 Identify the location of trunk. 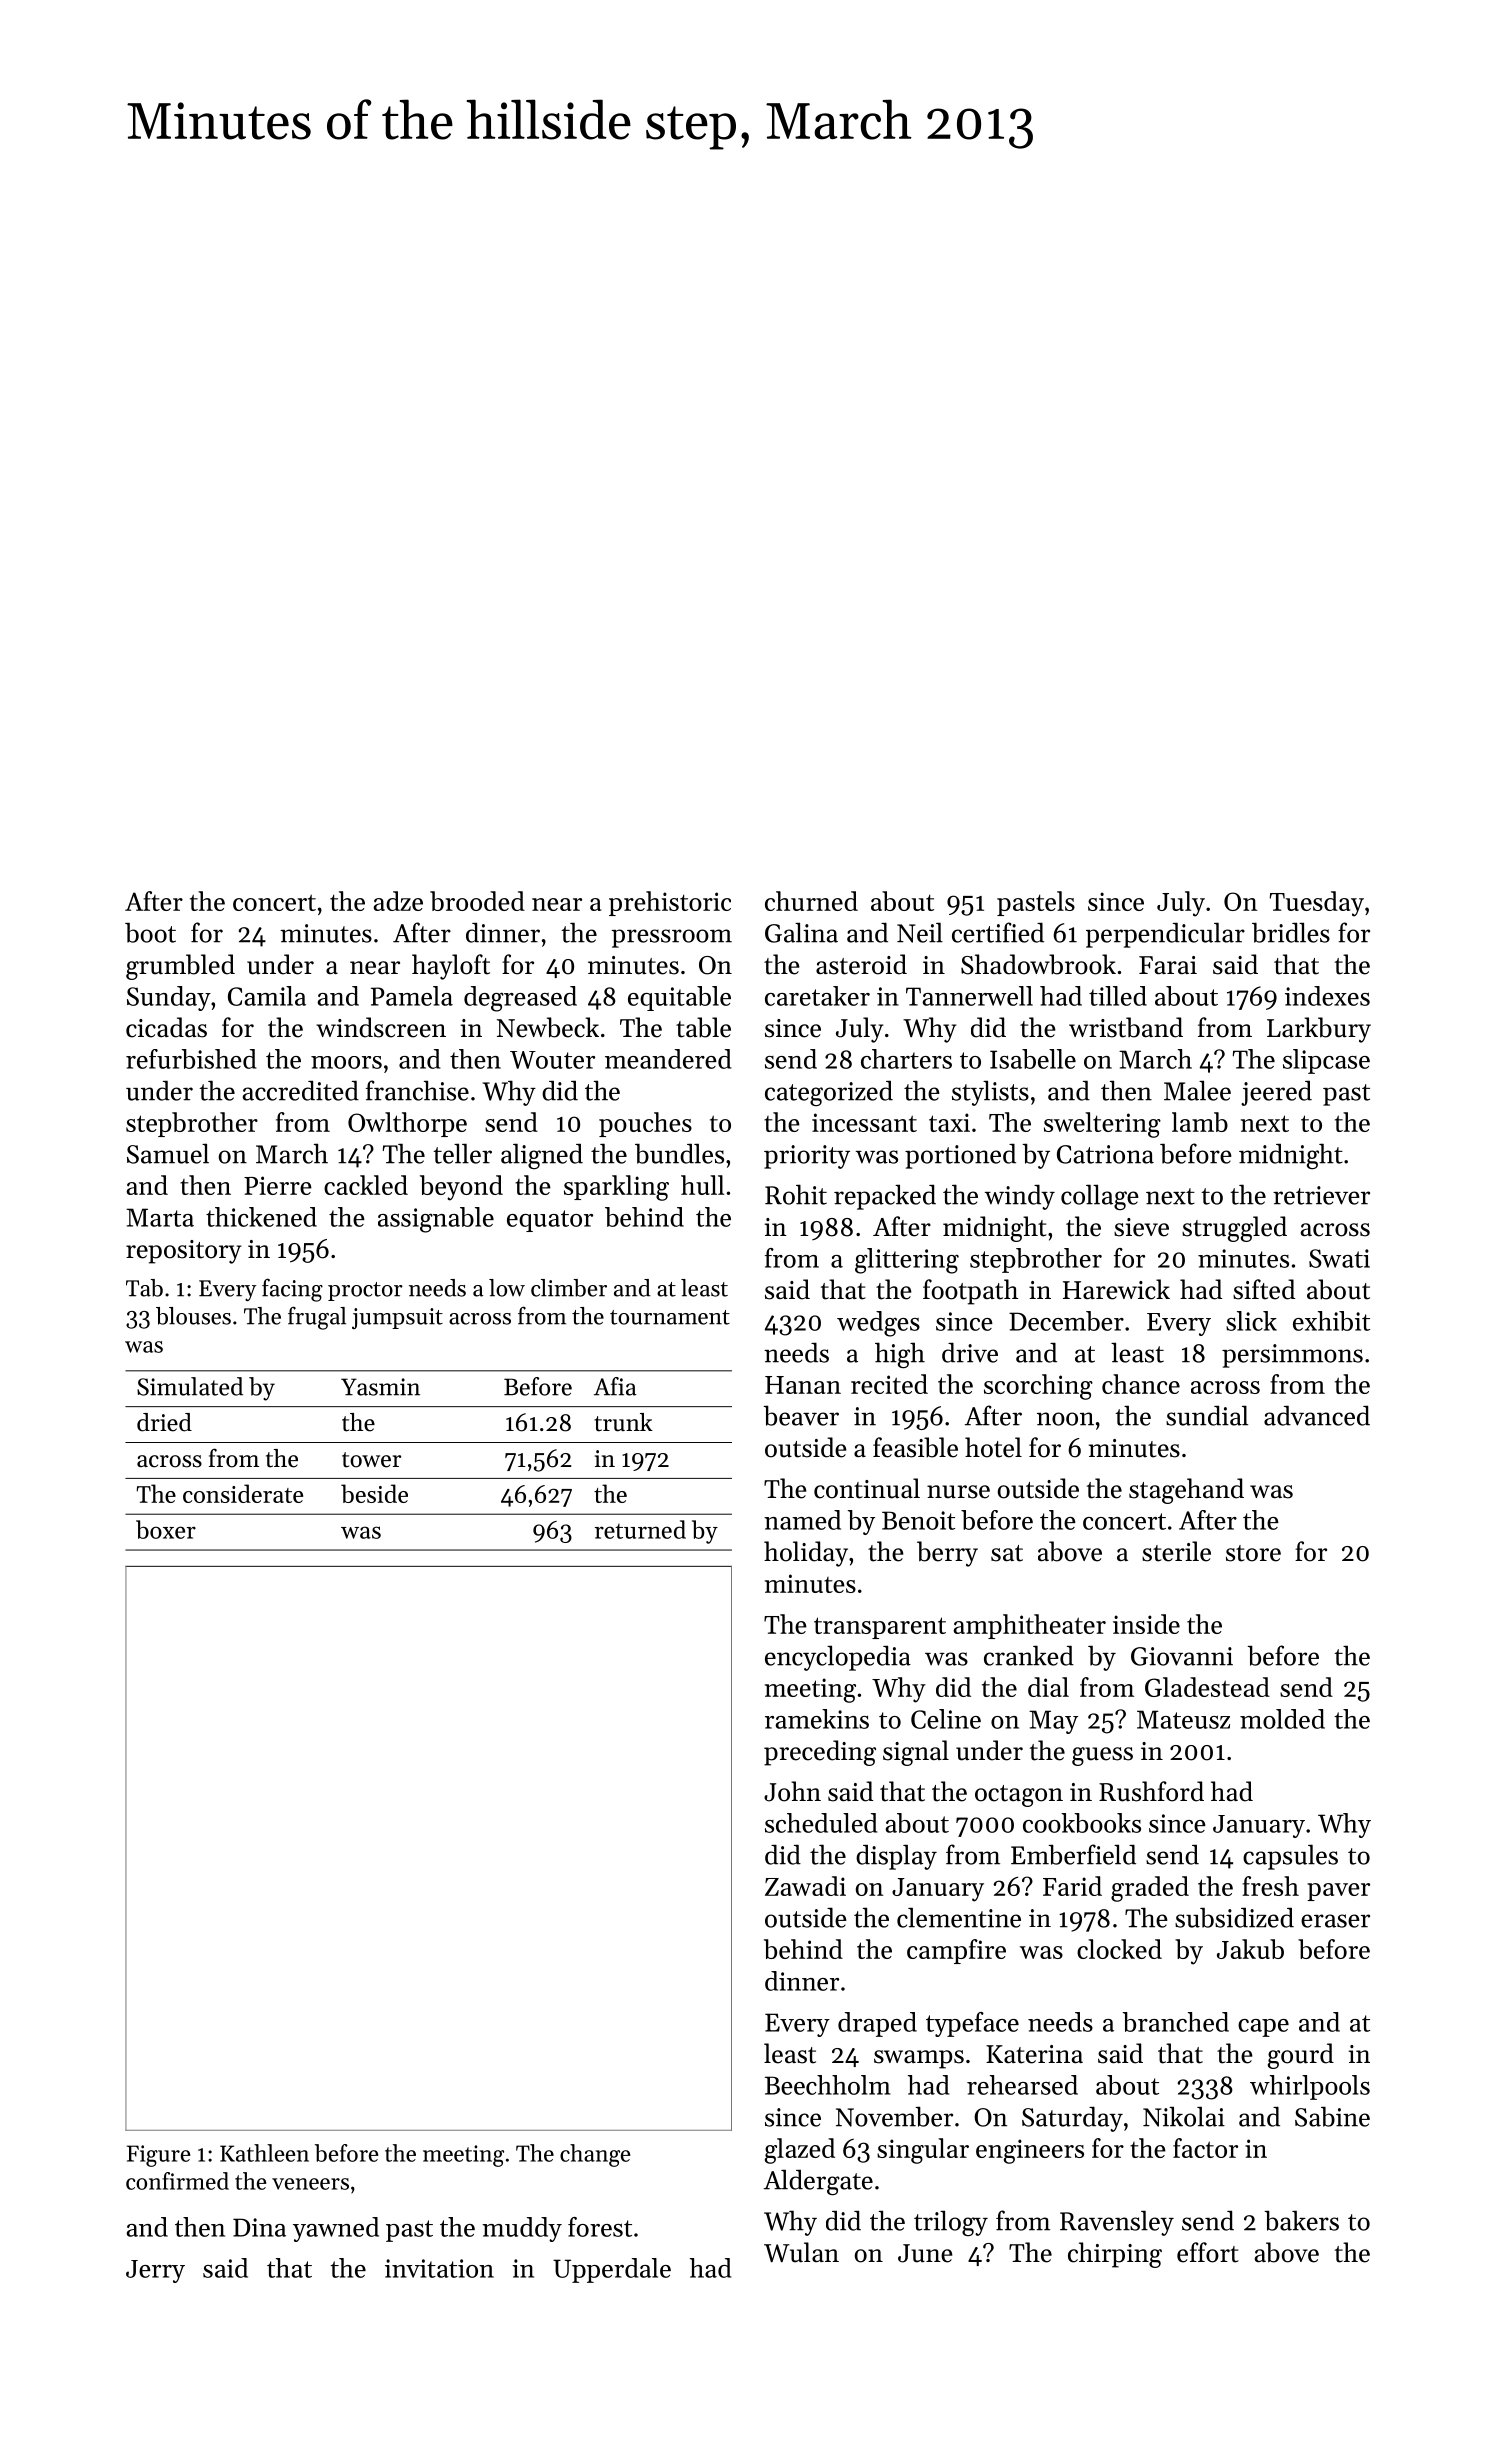
(623, 1422).
